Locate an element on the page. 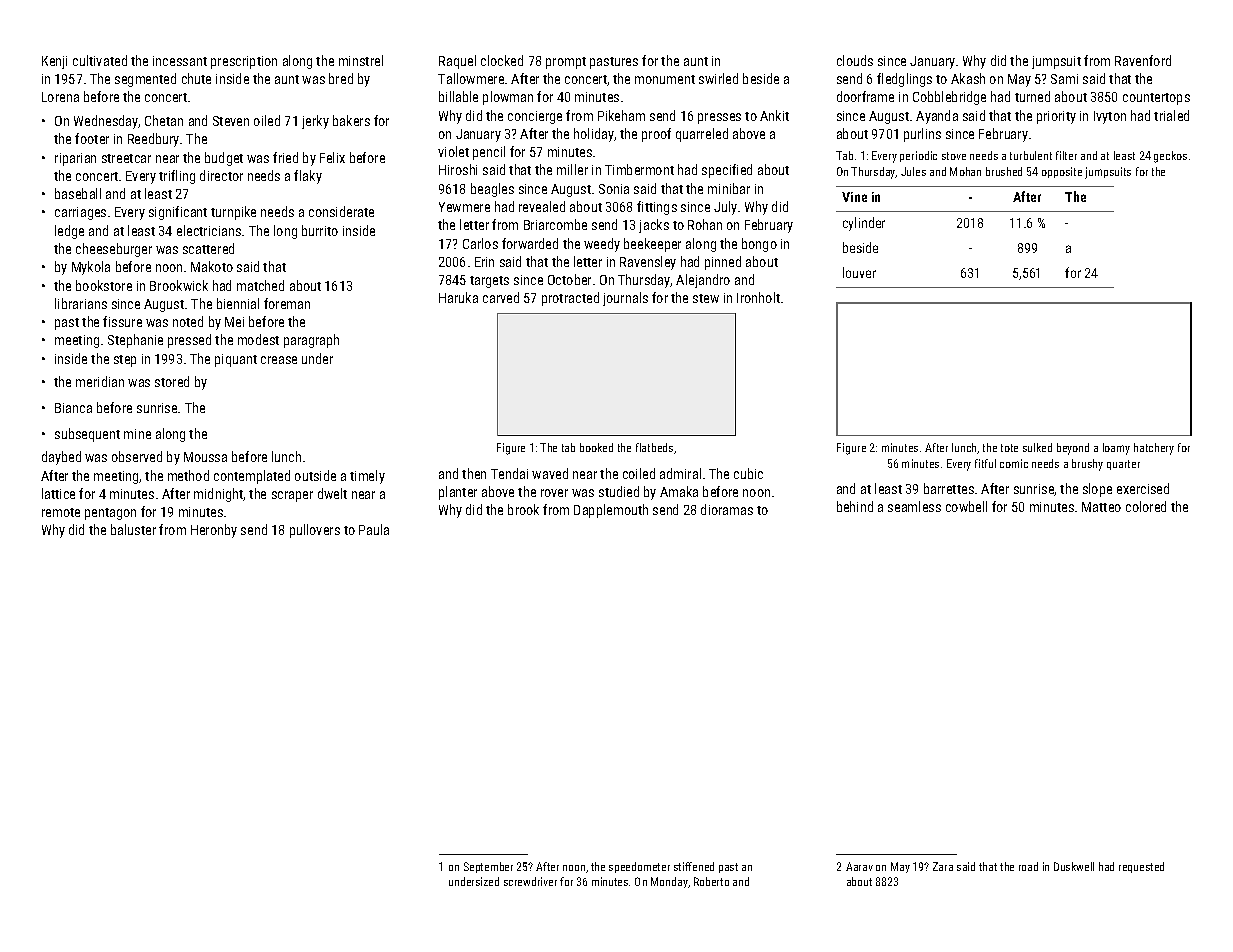 This page has width=1233, height=952. Mykola is located at coordinates (91, 268).
